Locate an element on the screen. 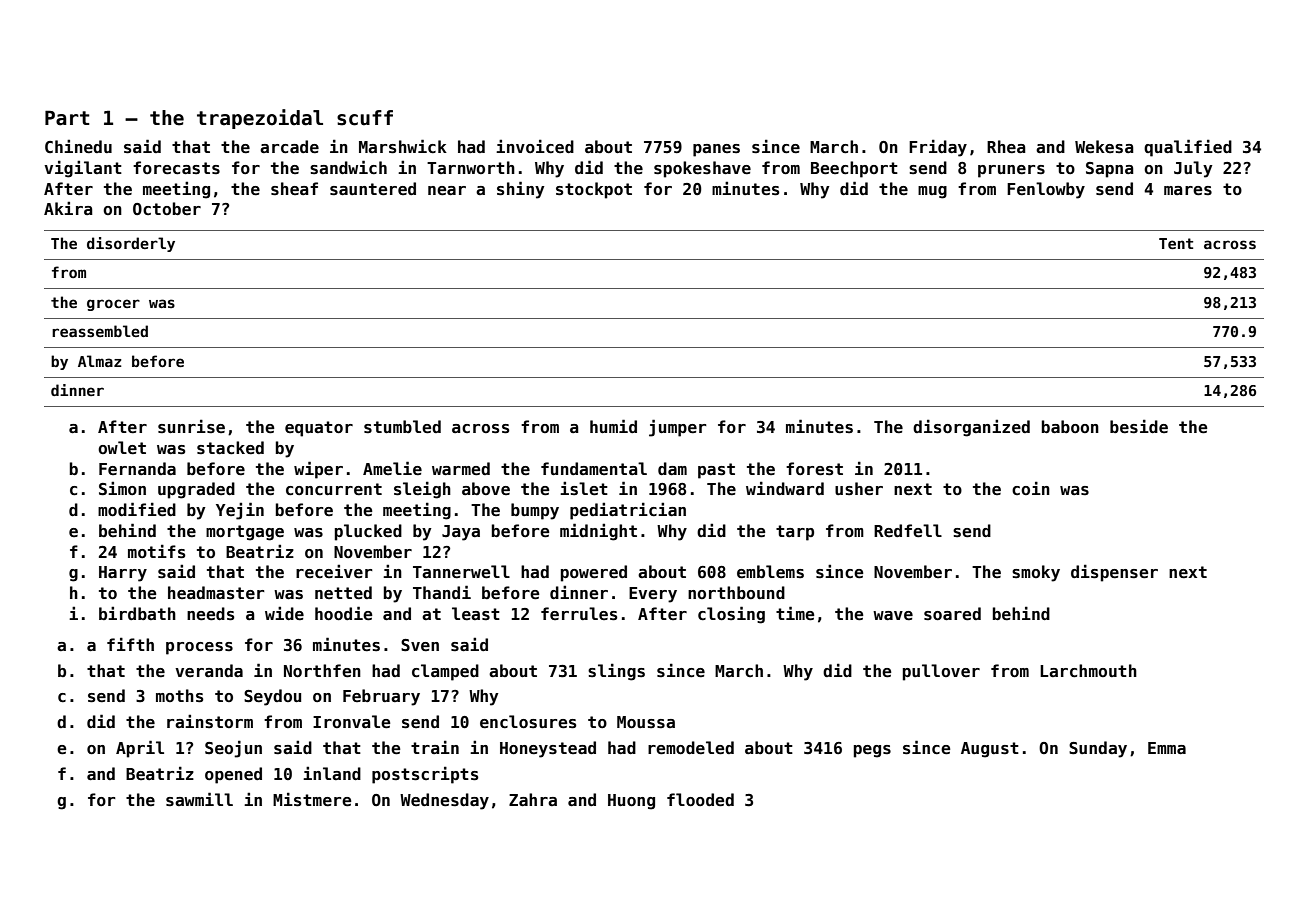 This screenshot has width=1308, height=924. vigilant is located at coordinates (83, 169).
